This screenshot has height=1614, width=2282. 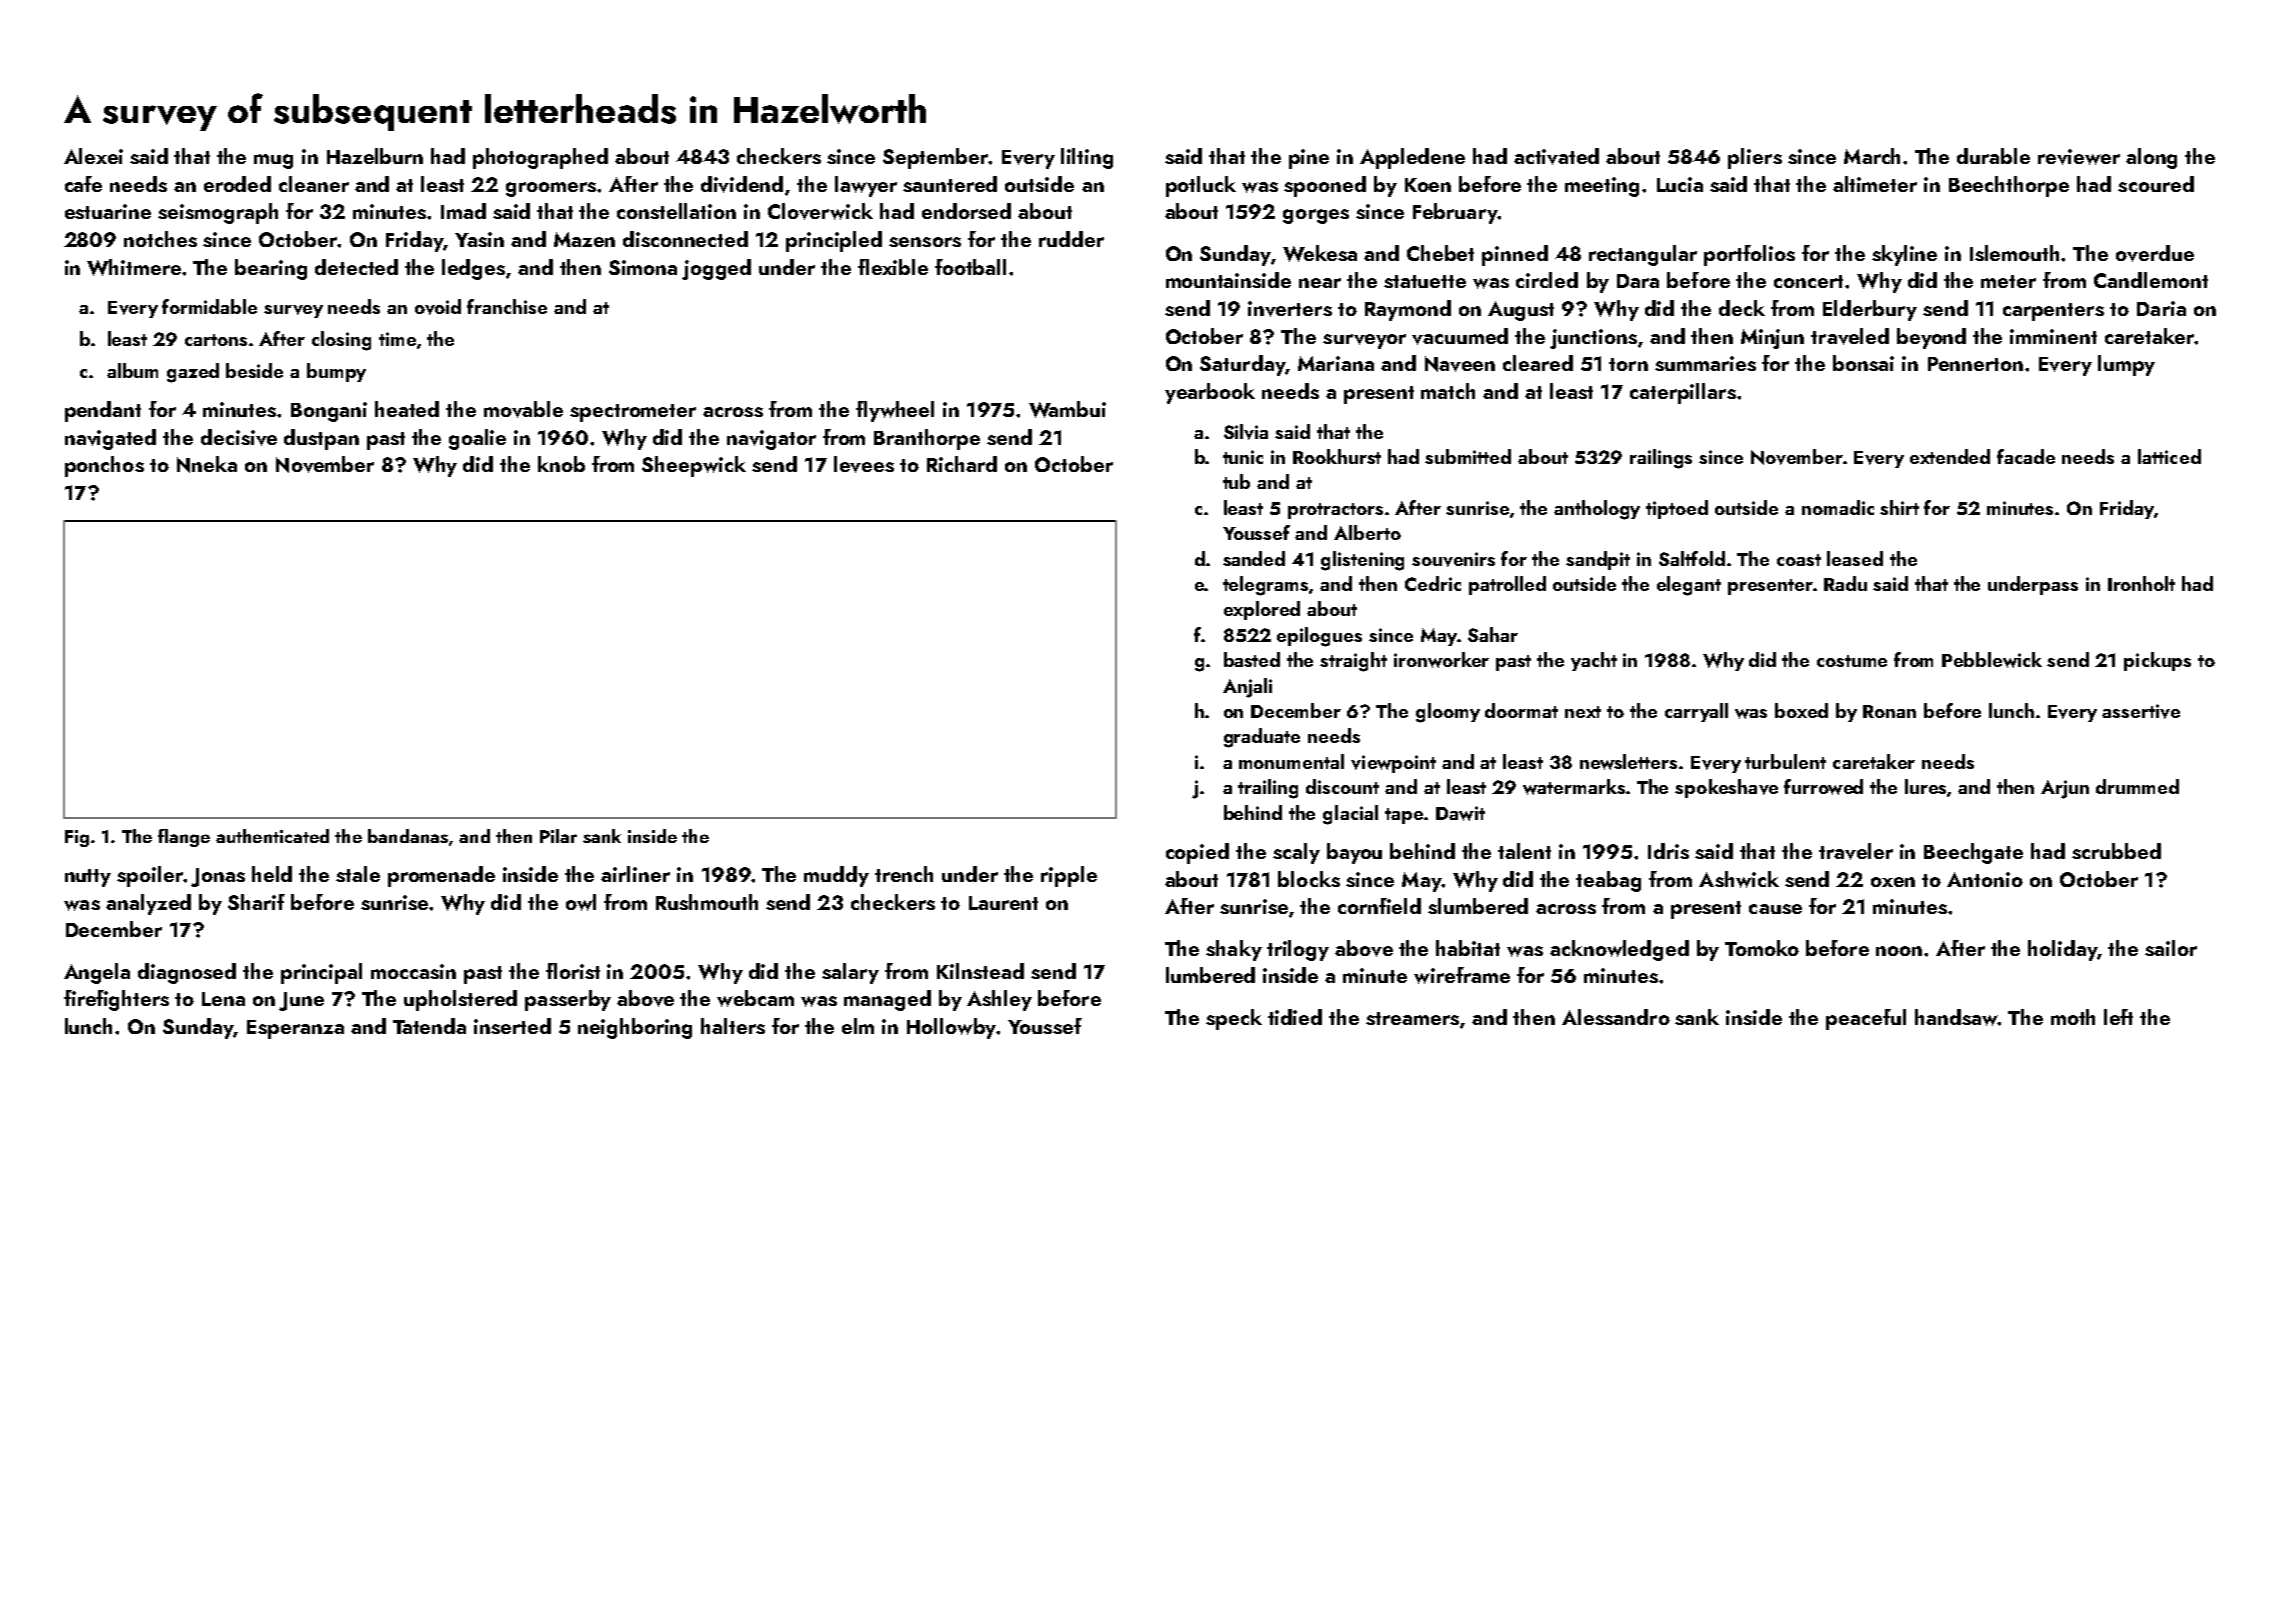 I want to click on viewpoint, so click(x=1393, y=764).
